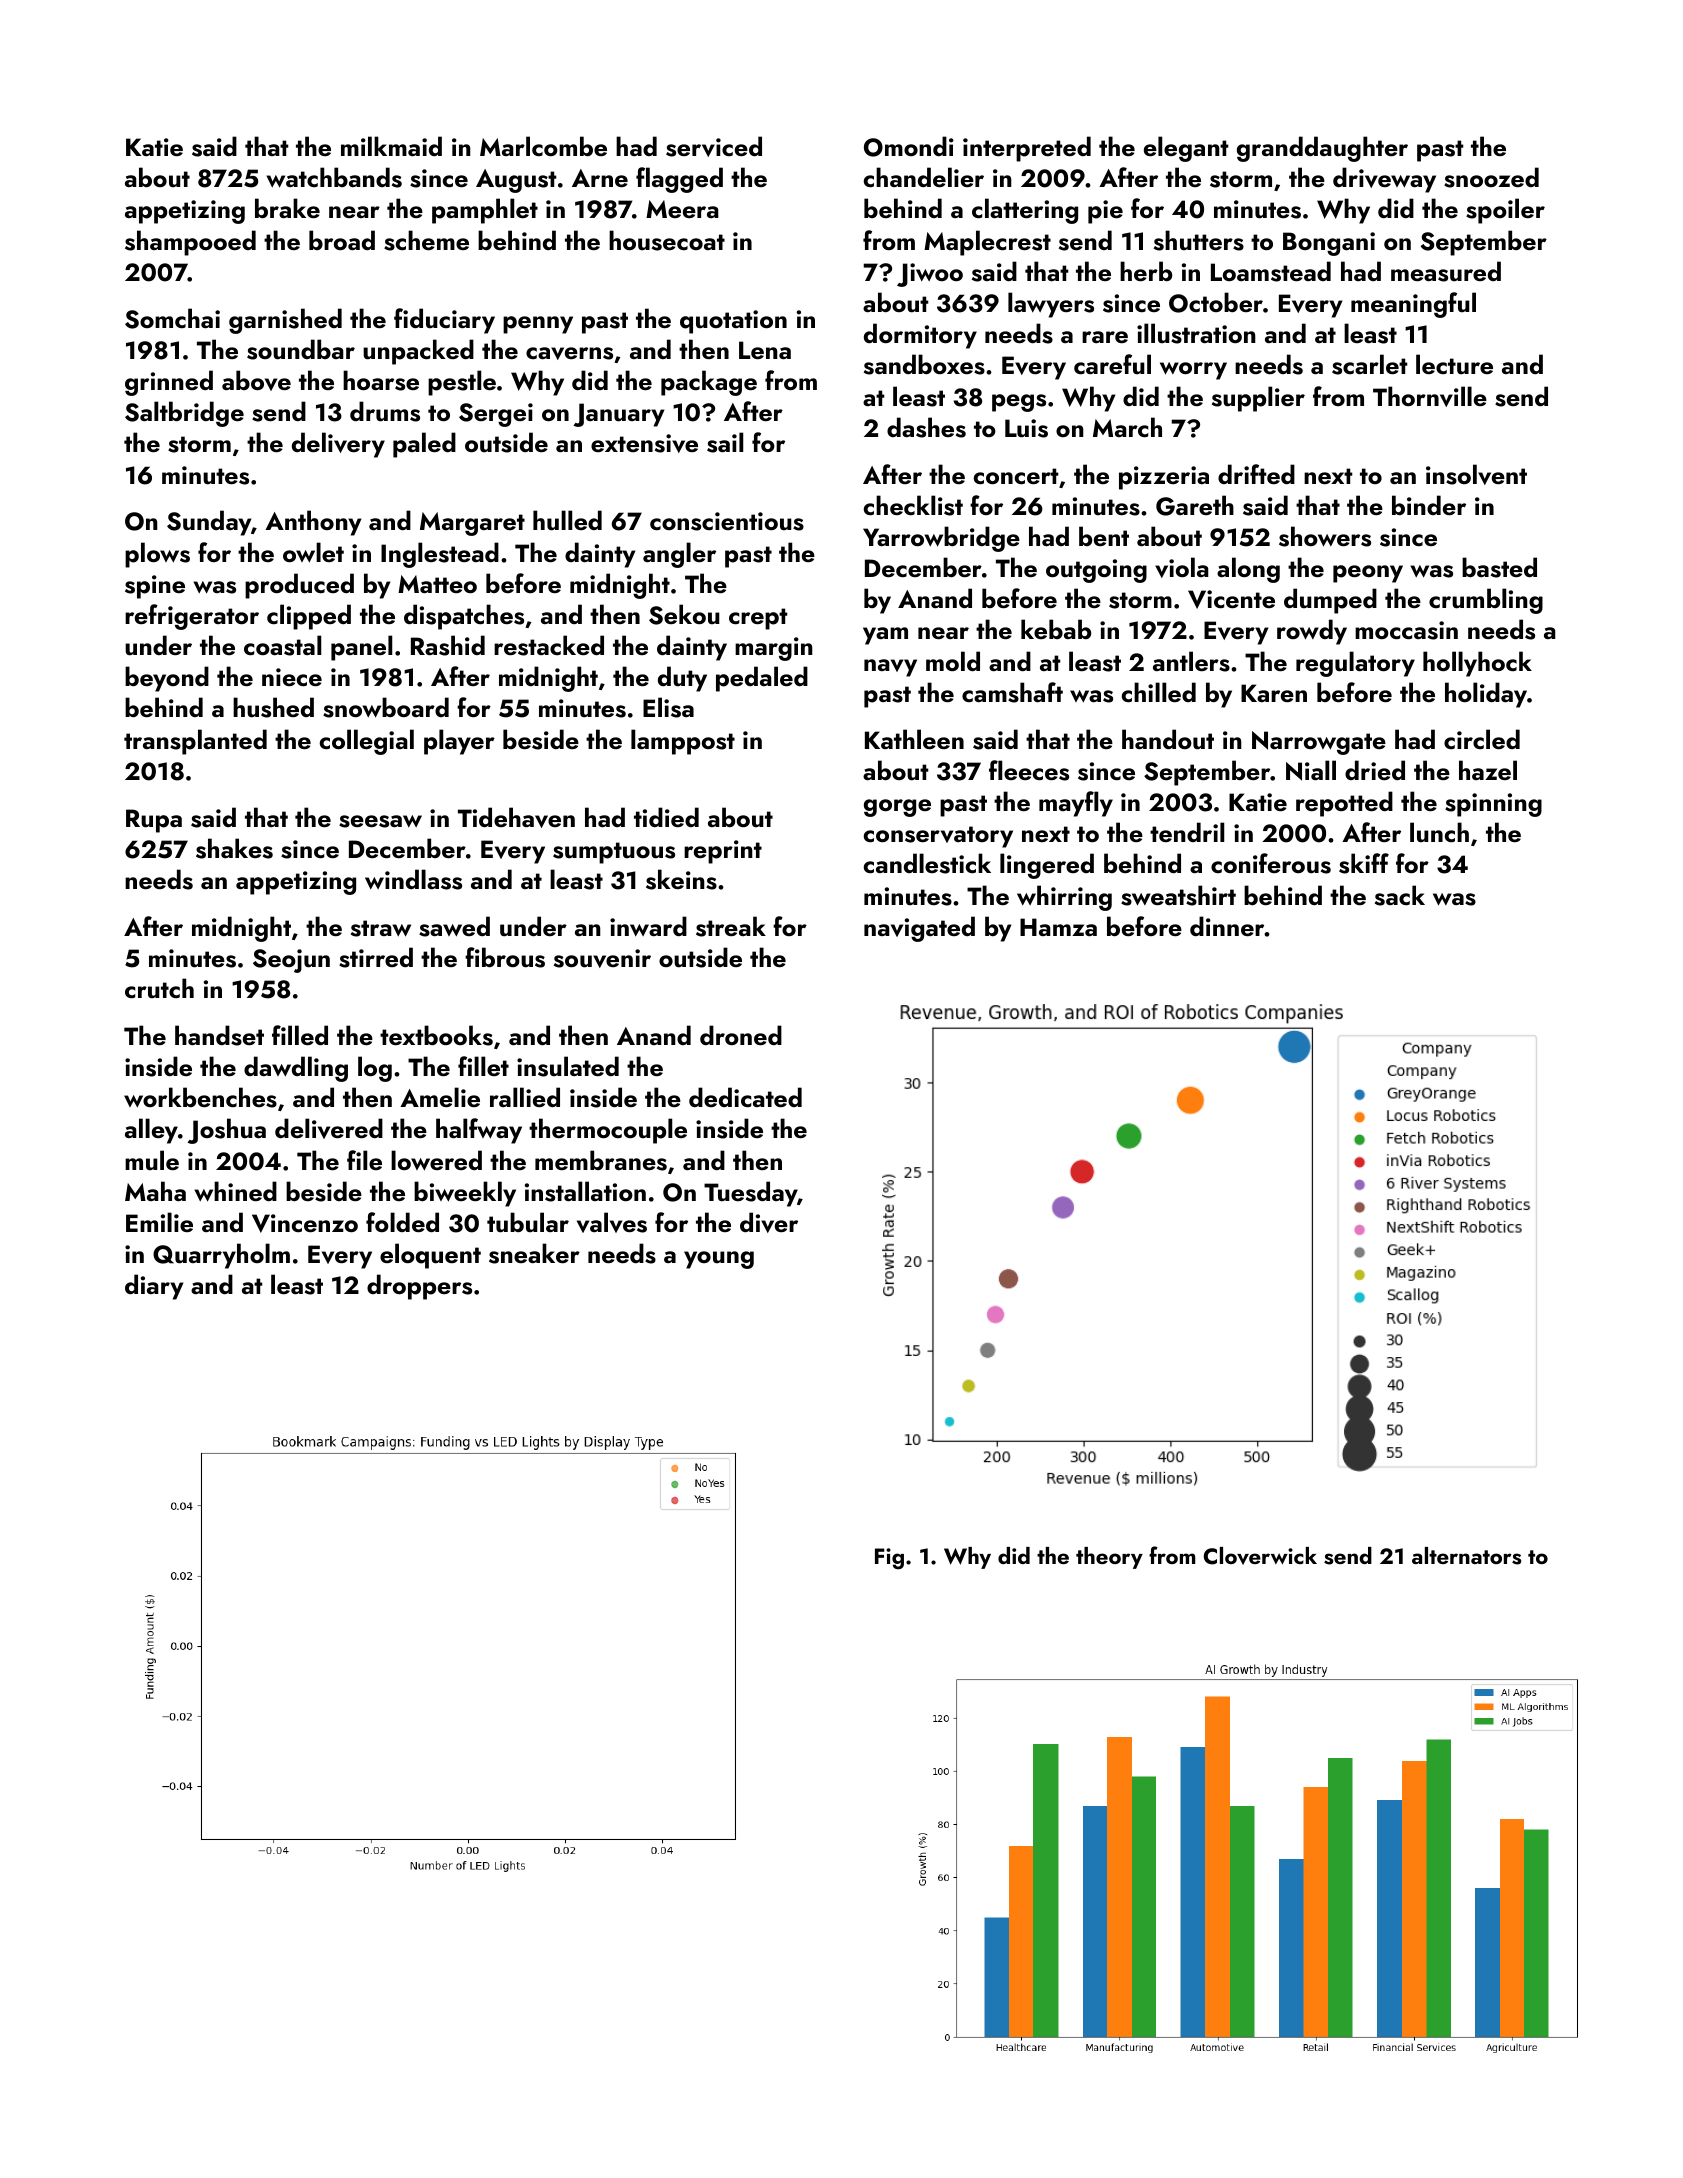 This page has width=1683, height=2178. What do you see at coordinates (154, 1287) in the page?
I see `diary` at bounding box center [154, 1287].
